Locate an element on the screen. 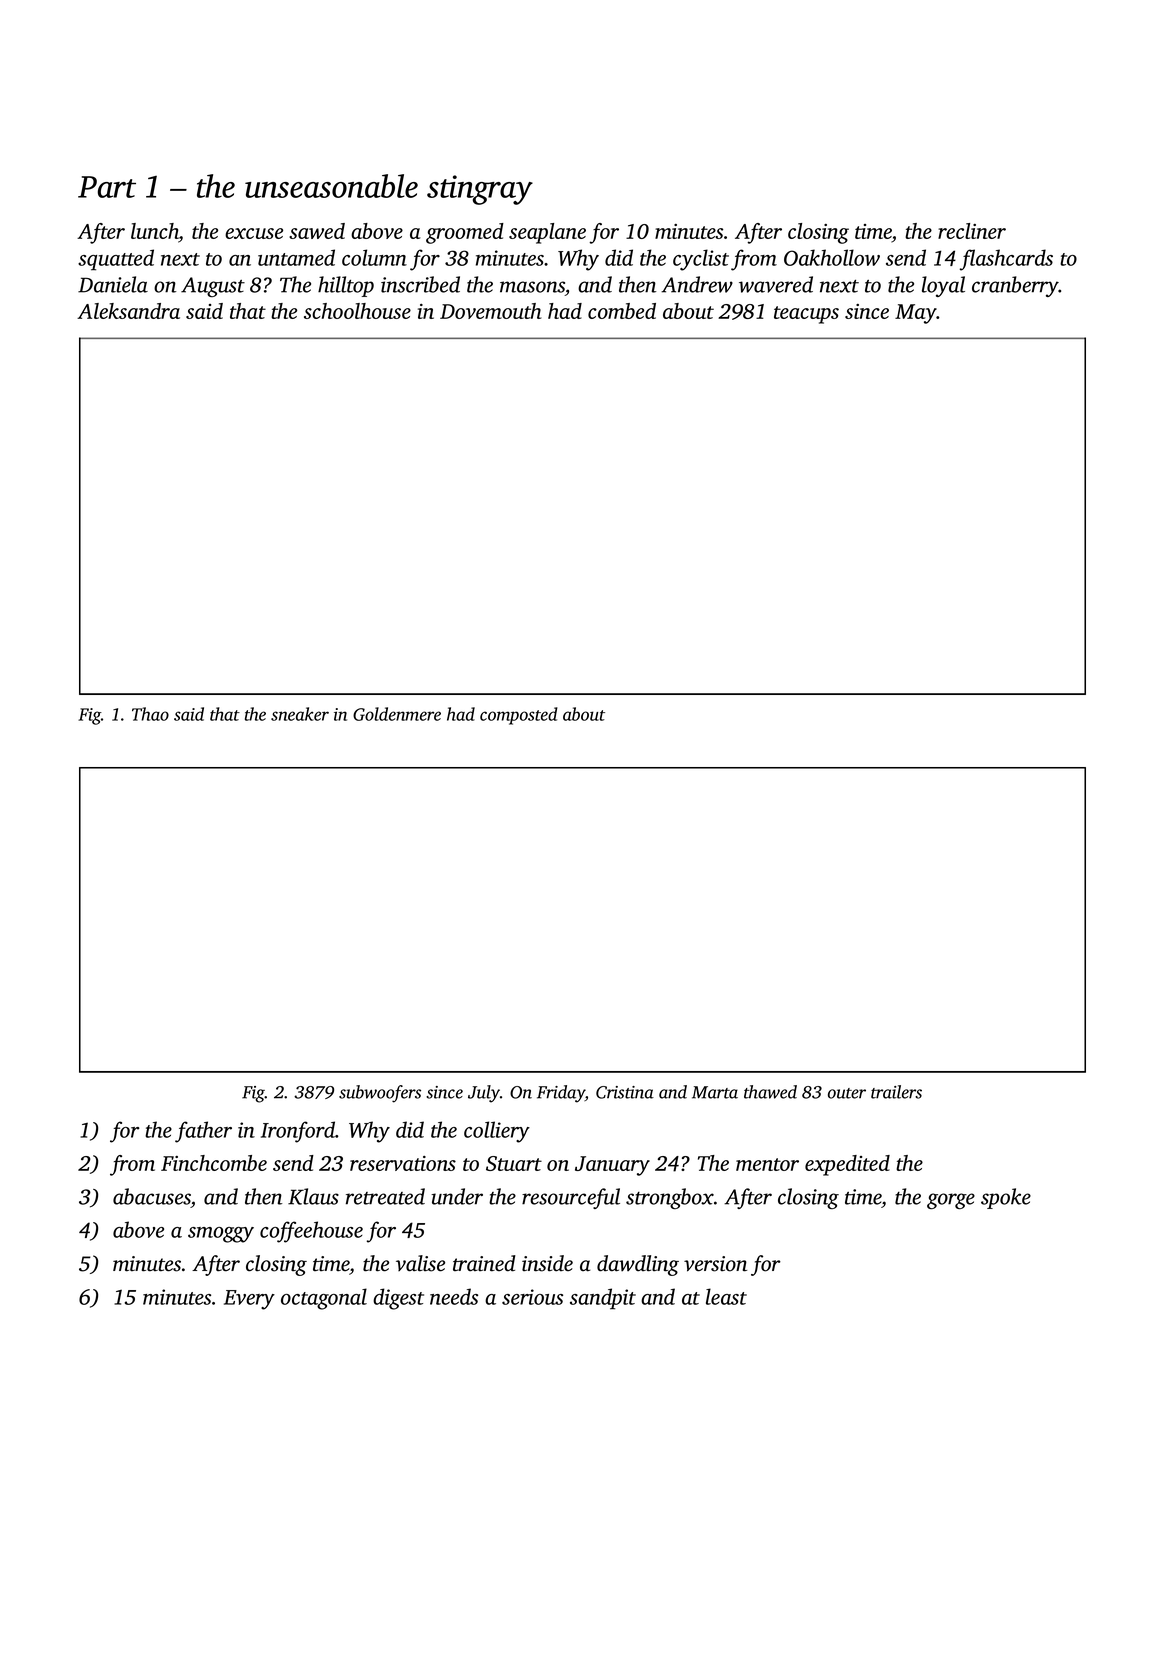  Goldenmere is located at coordinates (397, 714).
